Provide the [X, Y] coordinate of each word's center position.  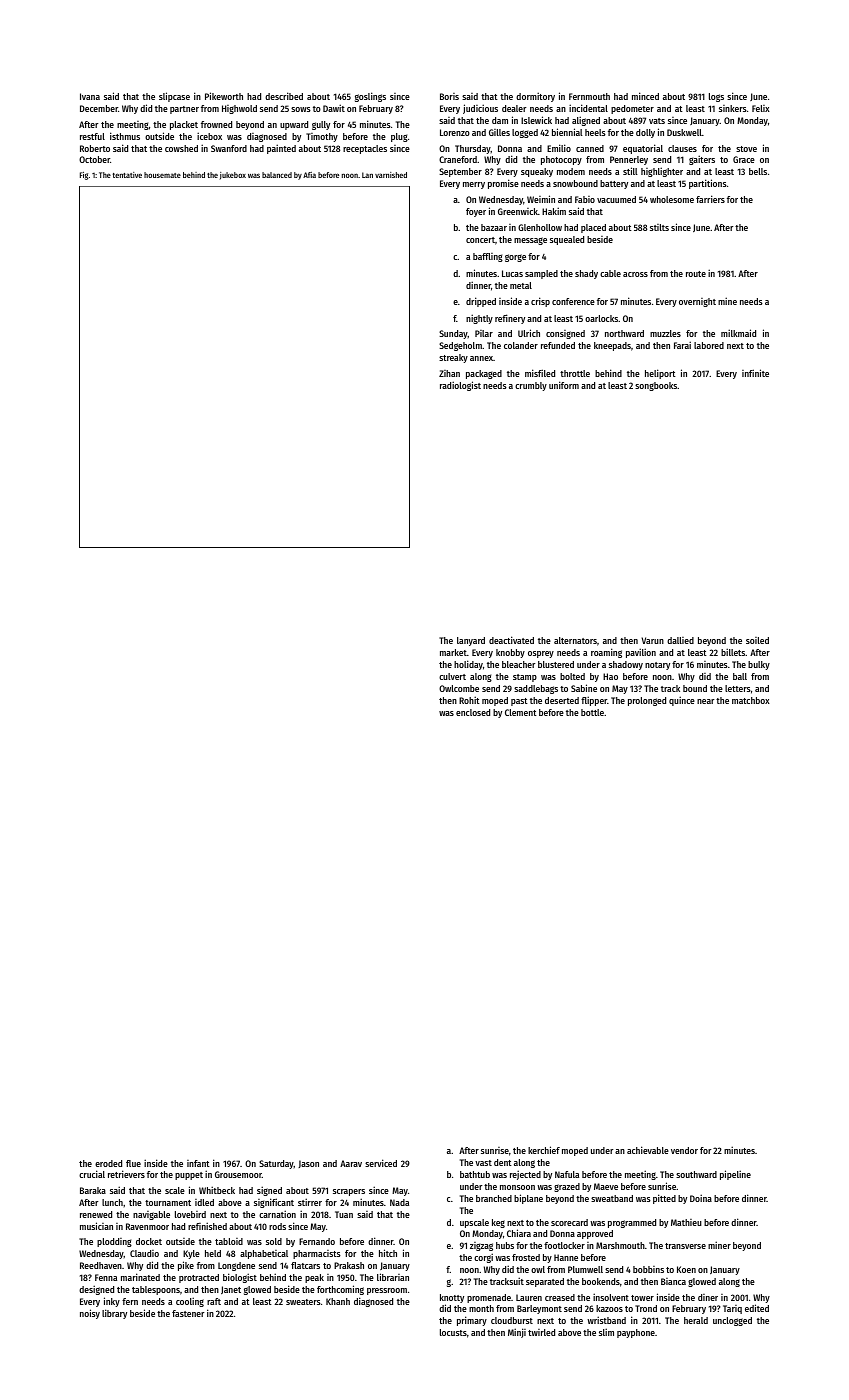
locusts [453, 1332]
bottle [592, 712]
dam [500, 120]
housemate [162, 175]
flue [133, 1163]
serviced [381, 1163]
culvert [452, 676]
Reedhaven [101, 1265]
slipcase [174, 97]
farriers [710, 199]
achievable [648, 1150]
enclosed [473, 712]
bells [758, 171]
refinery [510, 319]
